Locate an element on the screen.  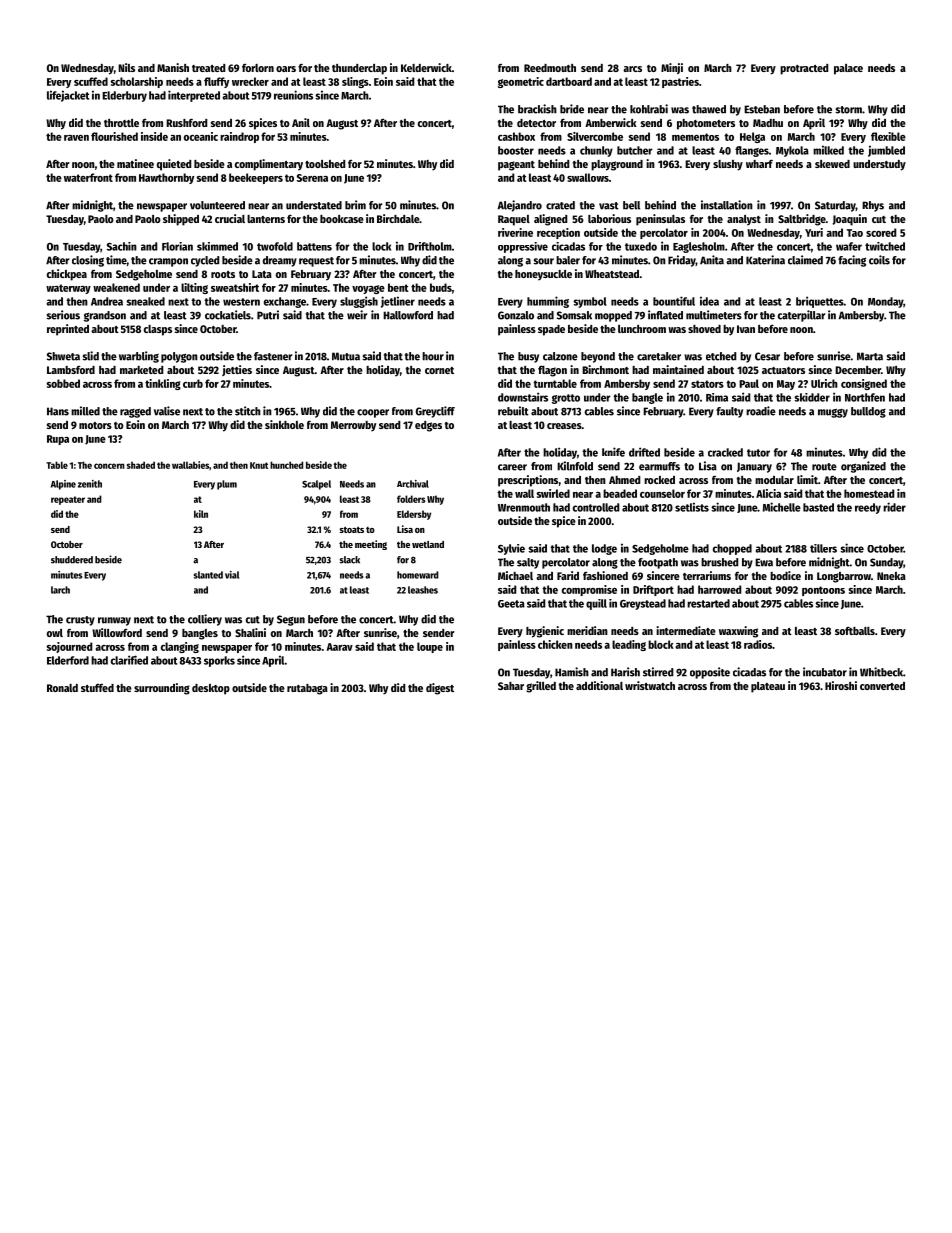
Driftholm is located at coordinates (430, 246).
